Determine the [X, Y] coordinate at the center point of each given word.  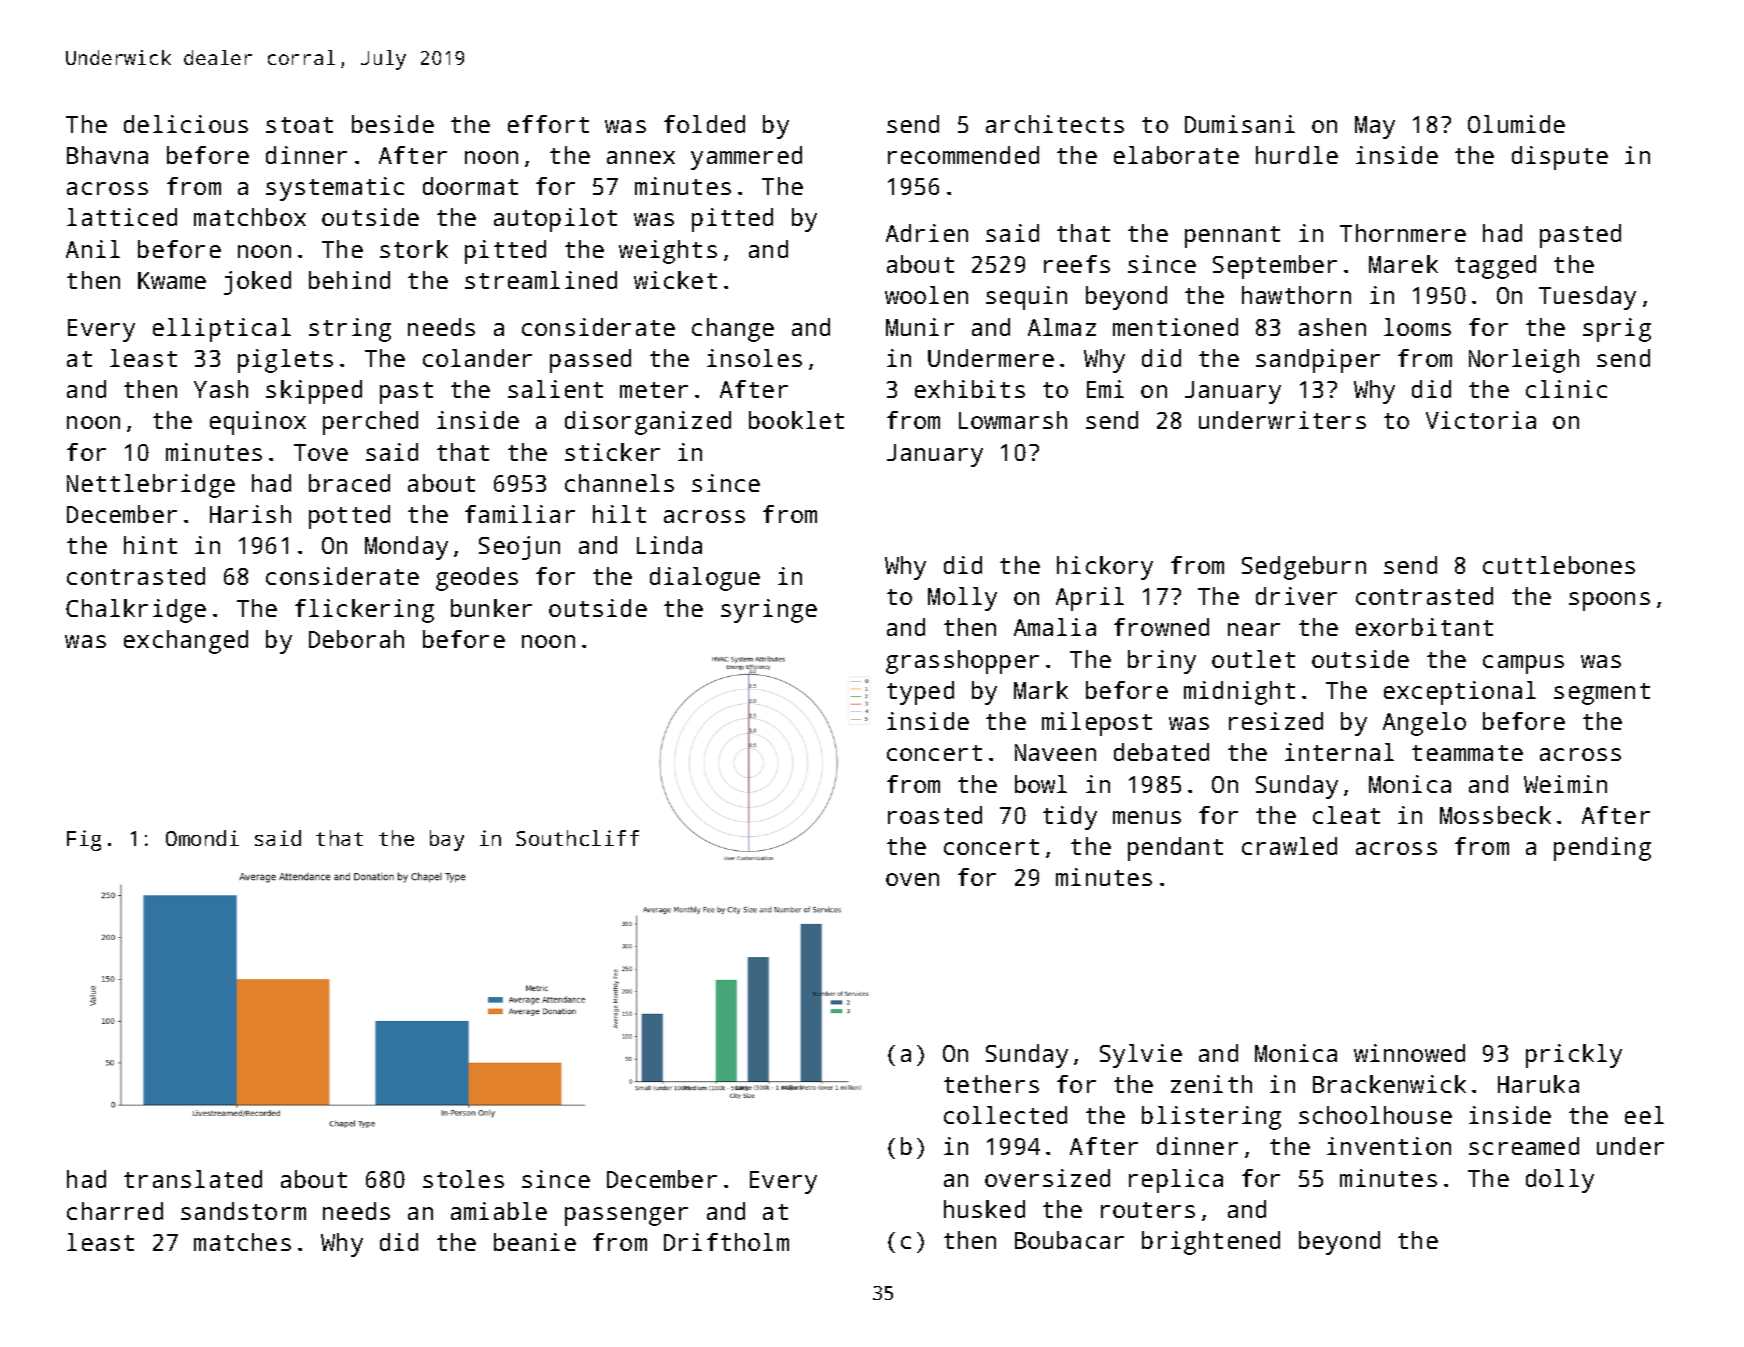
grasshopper [962, 662]
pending [1602, 849]
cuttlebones [1559, 565]
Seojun [519, 548]
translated [193, 1179]
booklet [796, 420]
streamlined [541, 280]
